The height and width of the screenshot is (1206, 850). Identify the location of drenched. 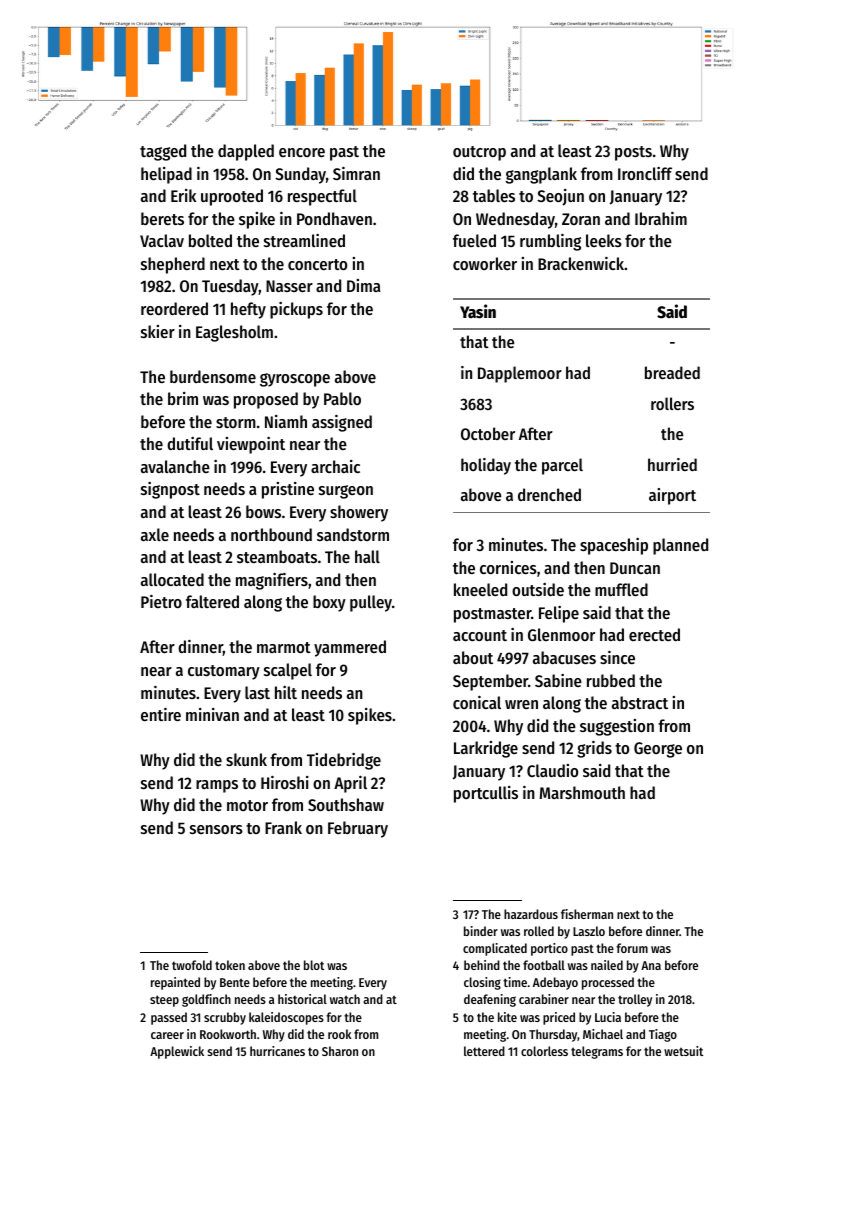
(549, 494).
